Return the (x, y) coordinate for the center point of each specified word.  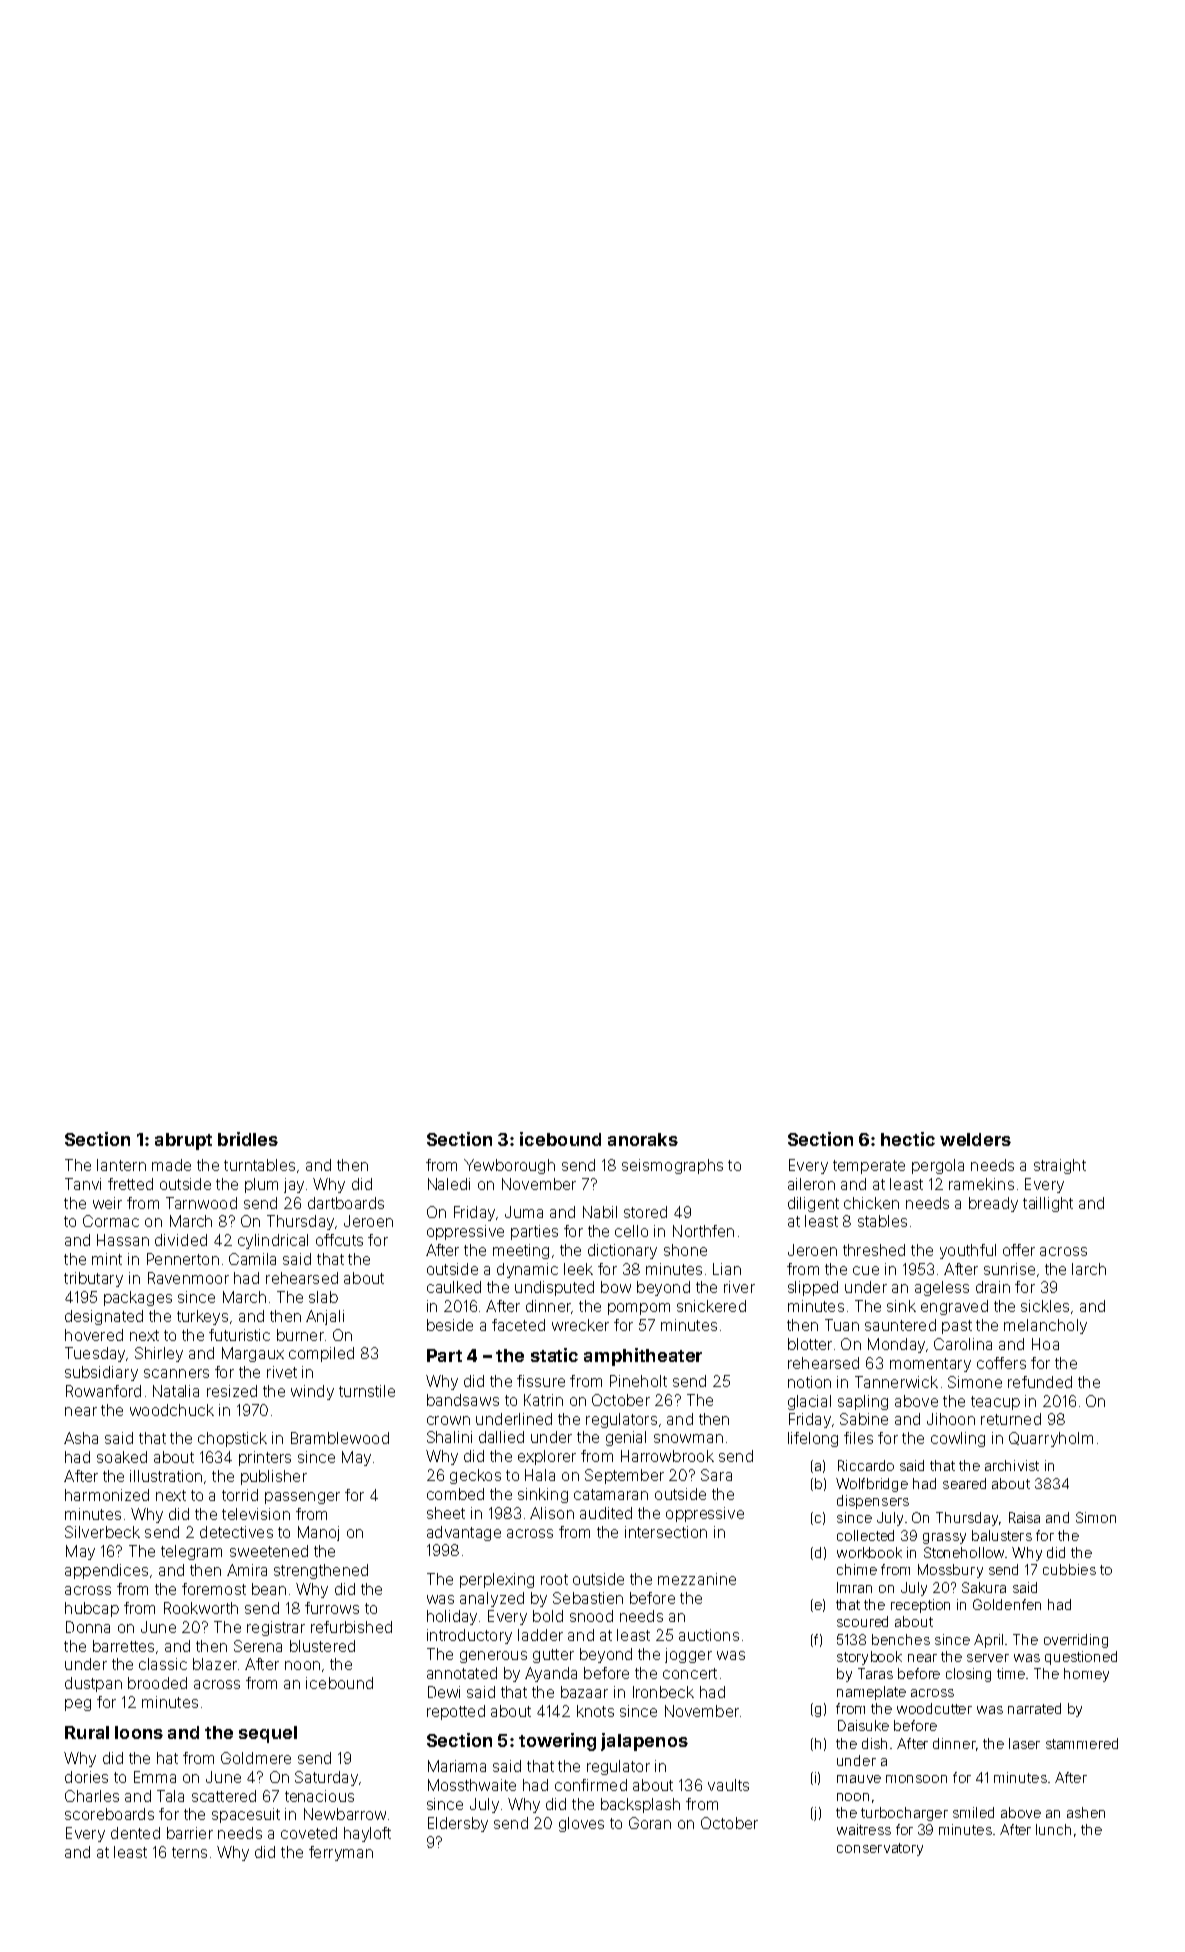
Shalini (449, 1437)
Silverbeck (102, 1532)
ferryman (341, 1853)
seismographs (672, 1166)
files (858, 1438)
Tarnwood (201, 1203)
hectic (908, 1139)
